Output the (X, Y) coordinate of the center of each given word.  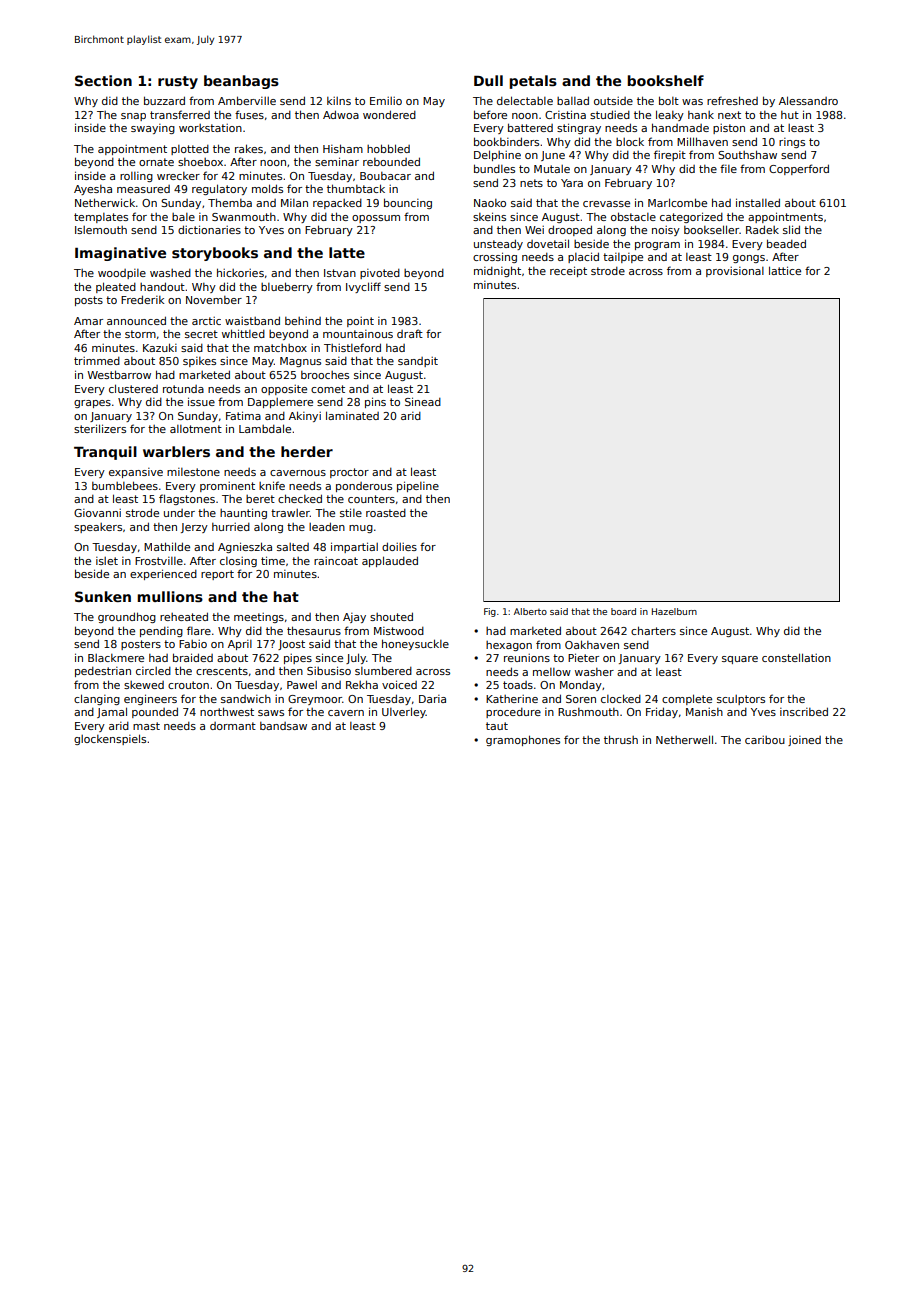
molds (267, 188)
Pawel (302, 685)
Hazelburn (674, 611)
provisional (735, 272)
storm (140, 334)
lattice (785, 270)
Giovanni (97, 513)
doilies (399, 546)
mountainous (358, 334)
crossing (495, 257)
